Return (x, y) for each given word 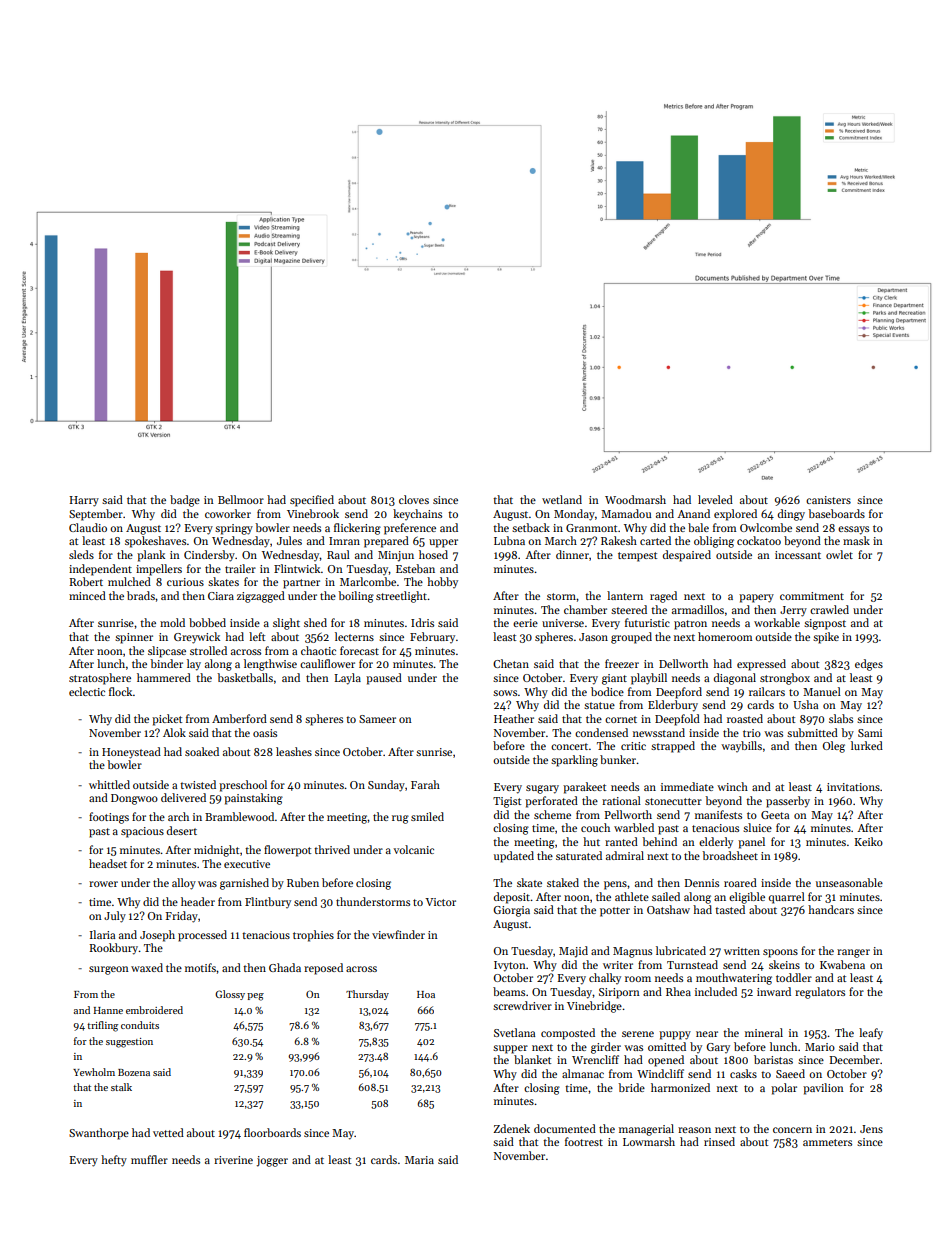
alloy (184, 884)
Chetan (511, 663)
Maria (419, 1160)
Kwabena (842, 964)
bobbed (207, 622)
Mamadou (626, 513)
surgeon (109, 970)
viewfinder (398, 934)
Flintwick (297, 568)
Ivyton (510, 966)
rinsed (719, 1141)
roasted (745, 718)
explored (735, 515)
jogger (272, 1161)
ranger (853, 953)
